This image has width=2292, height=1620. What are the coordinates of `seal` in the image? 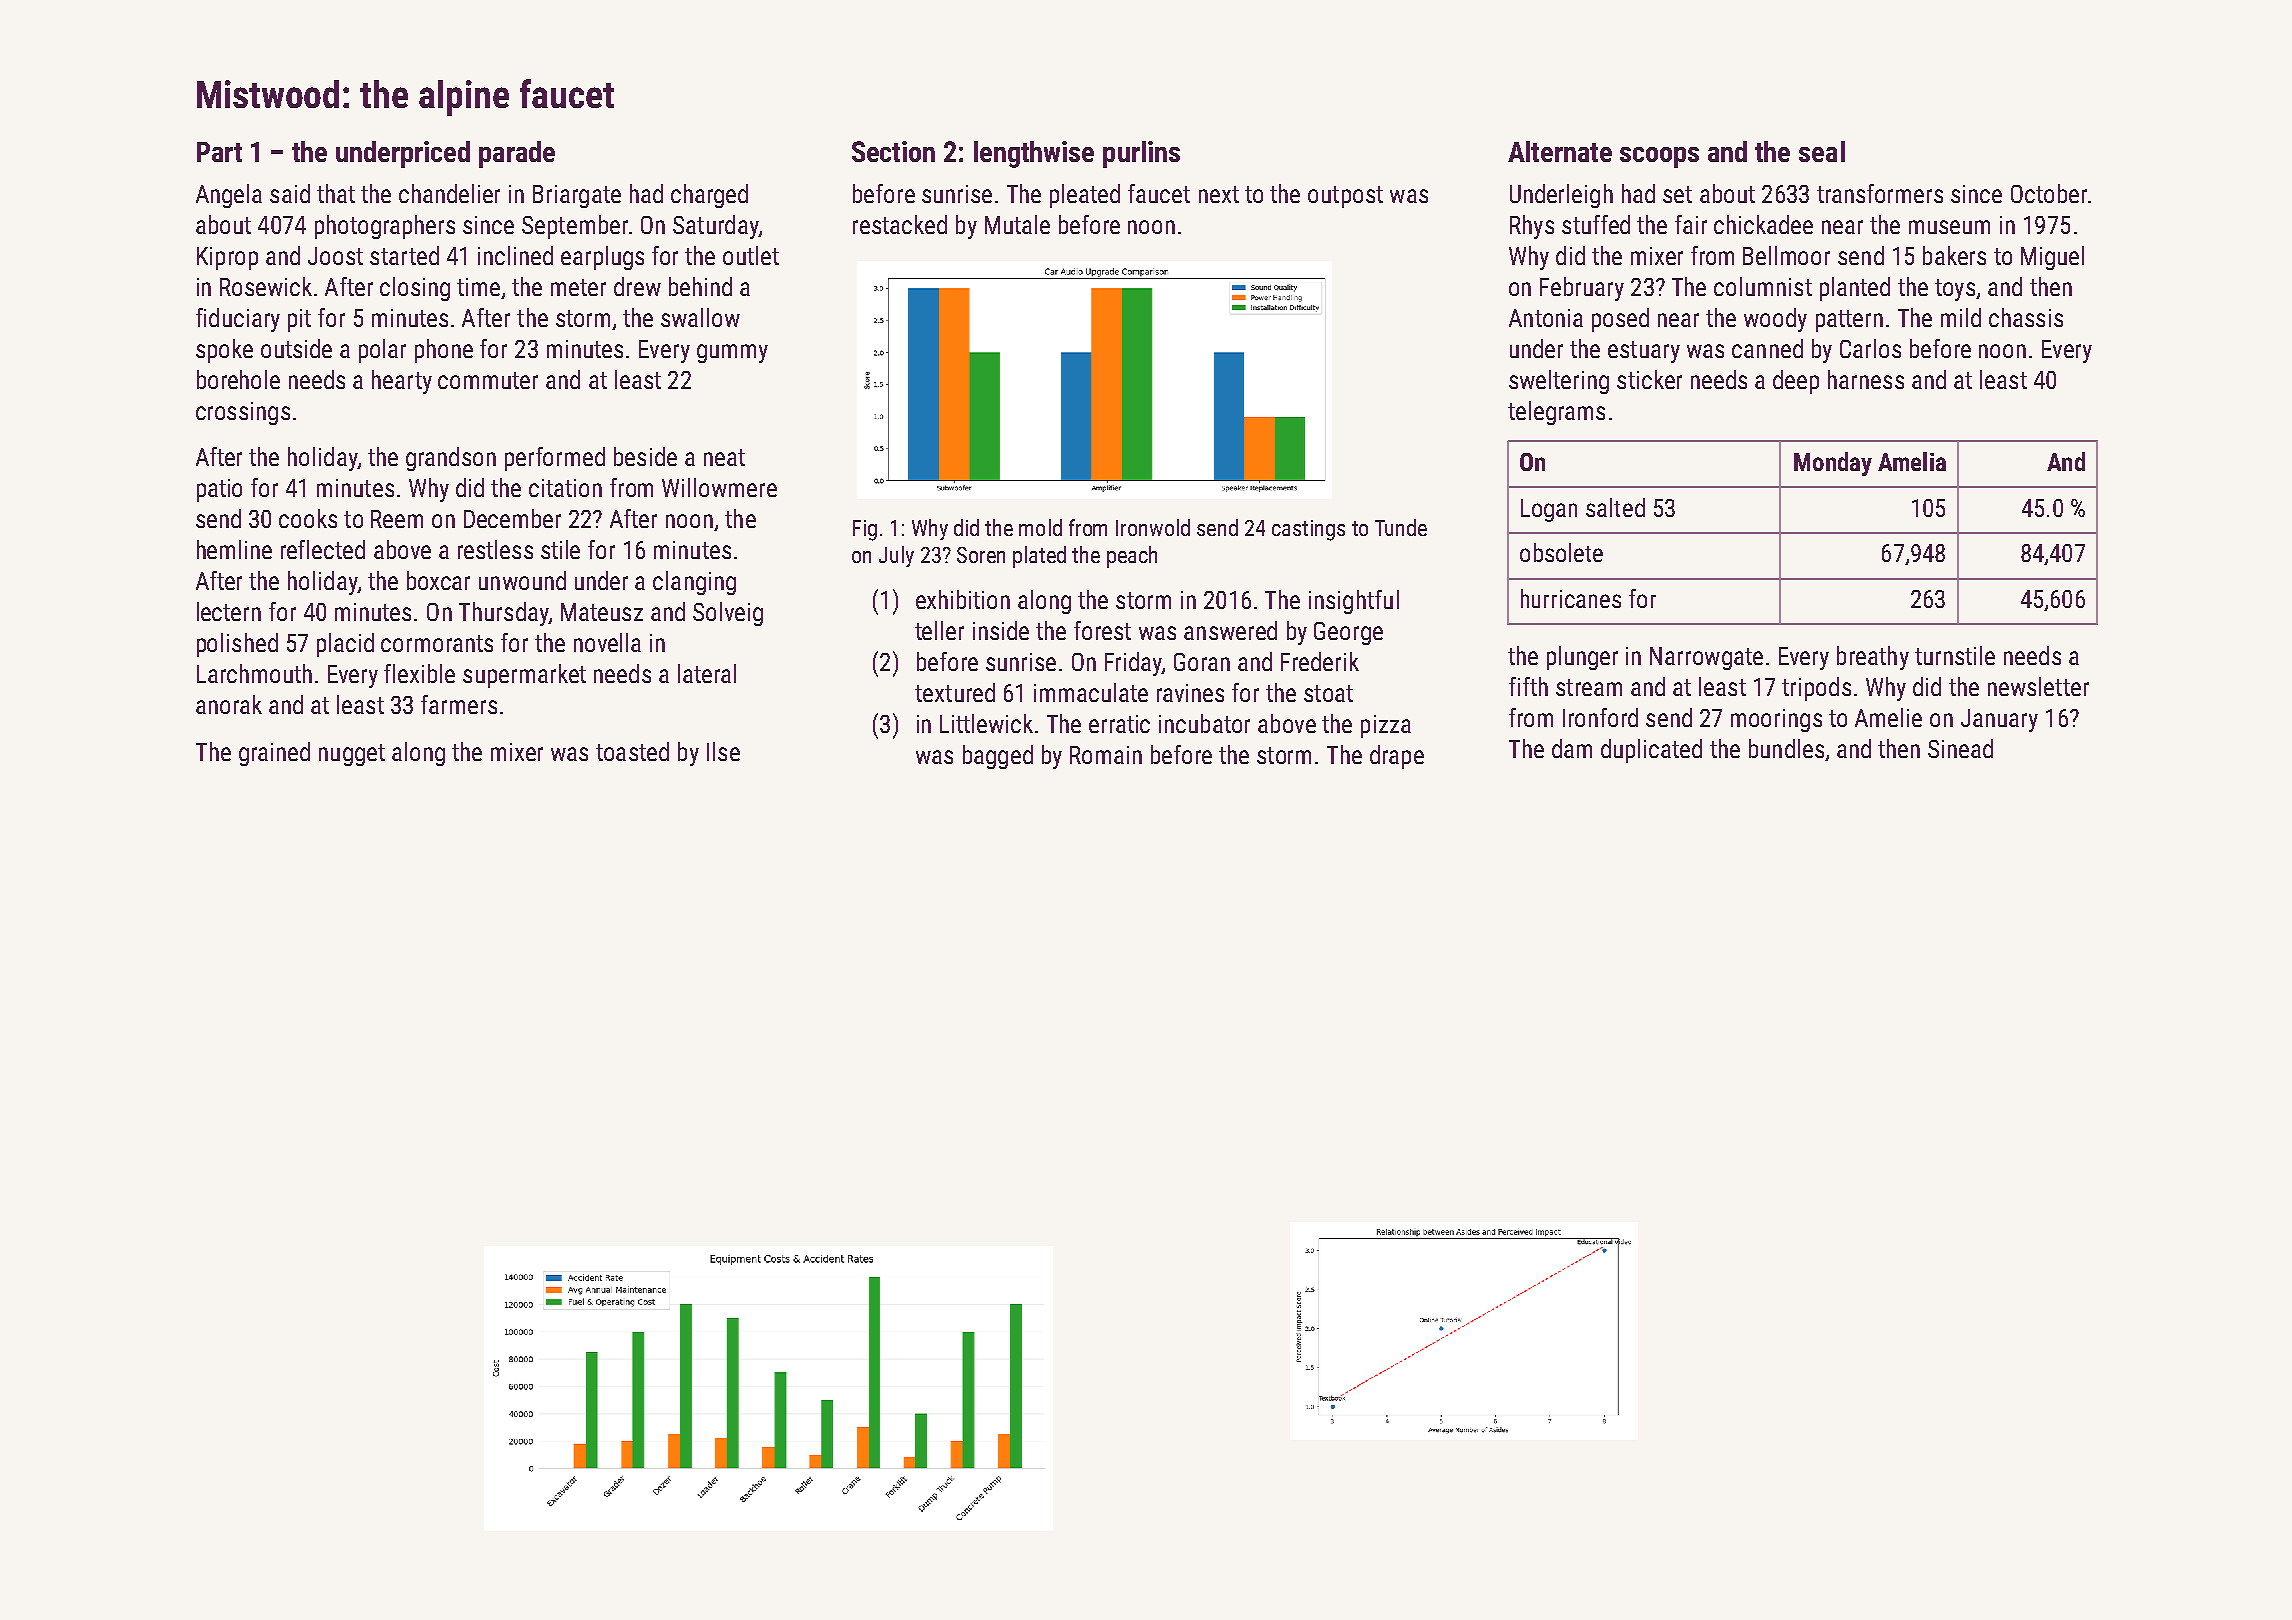 It's located at (1822, 151).
